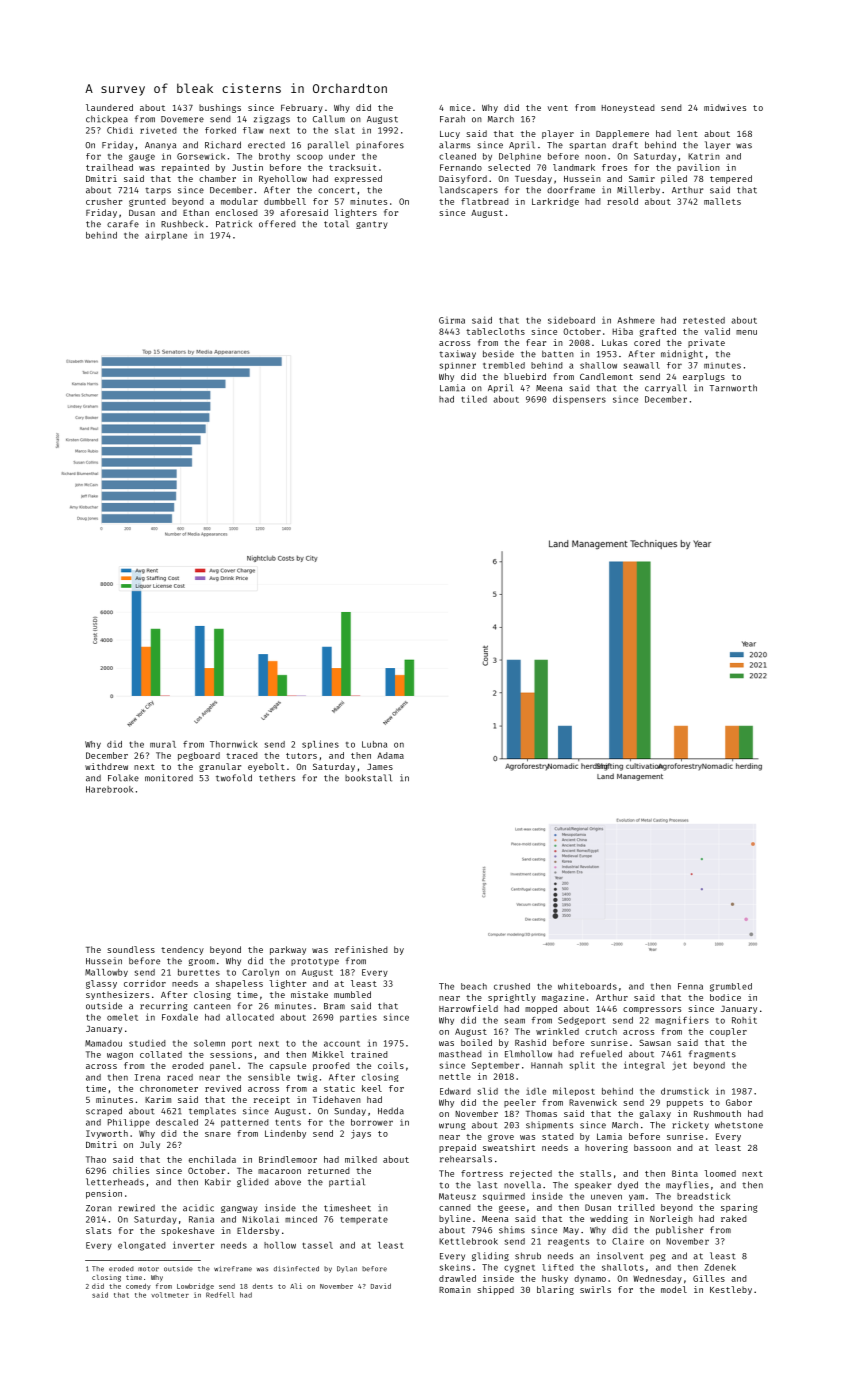 This screenshot has width=849, height=1400. What do you see at coordinates (595, 1173) in the screenshot?
I see `stalls` at bounding box center [595, 1173].
